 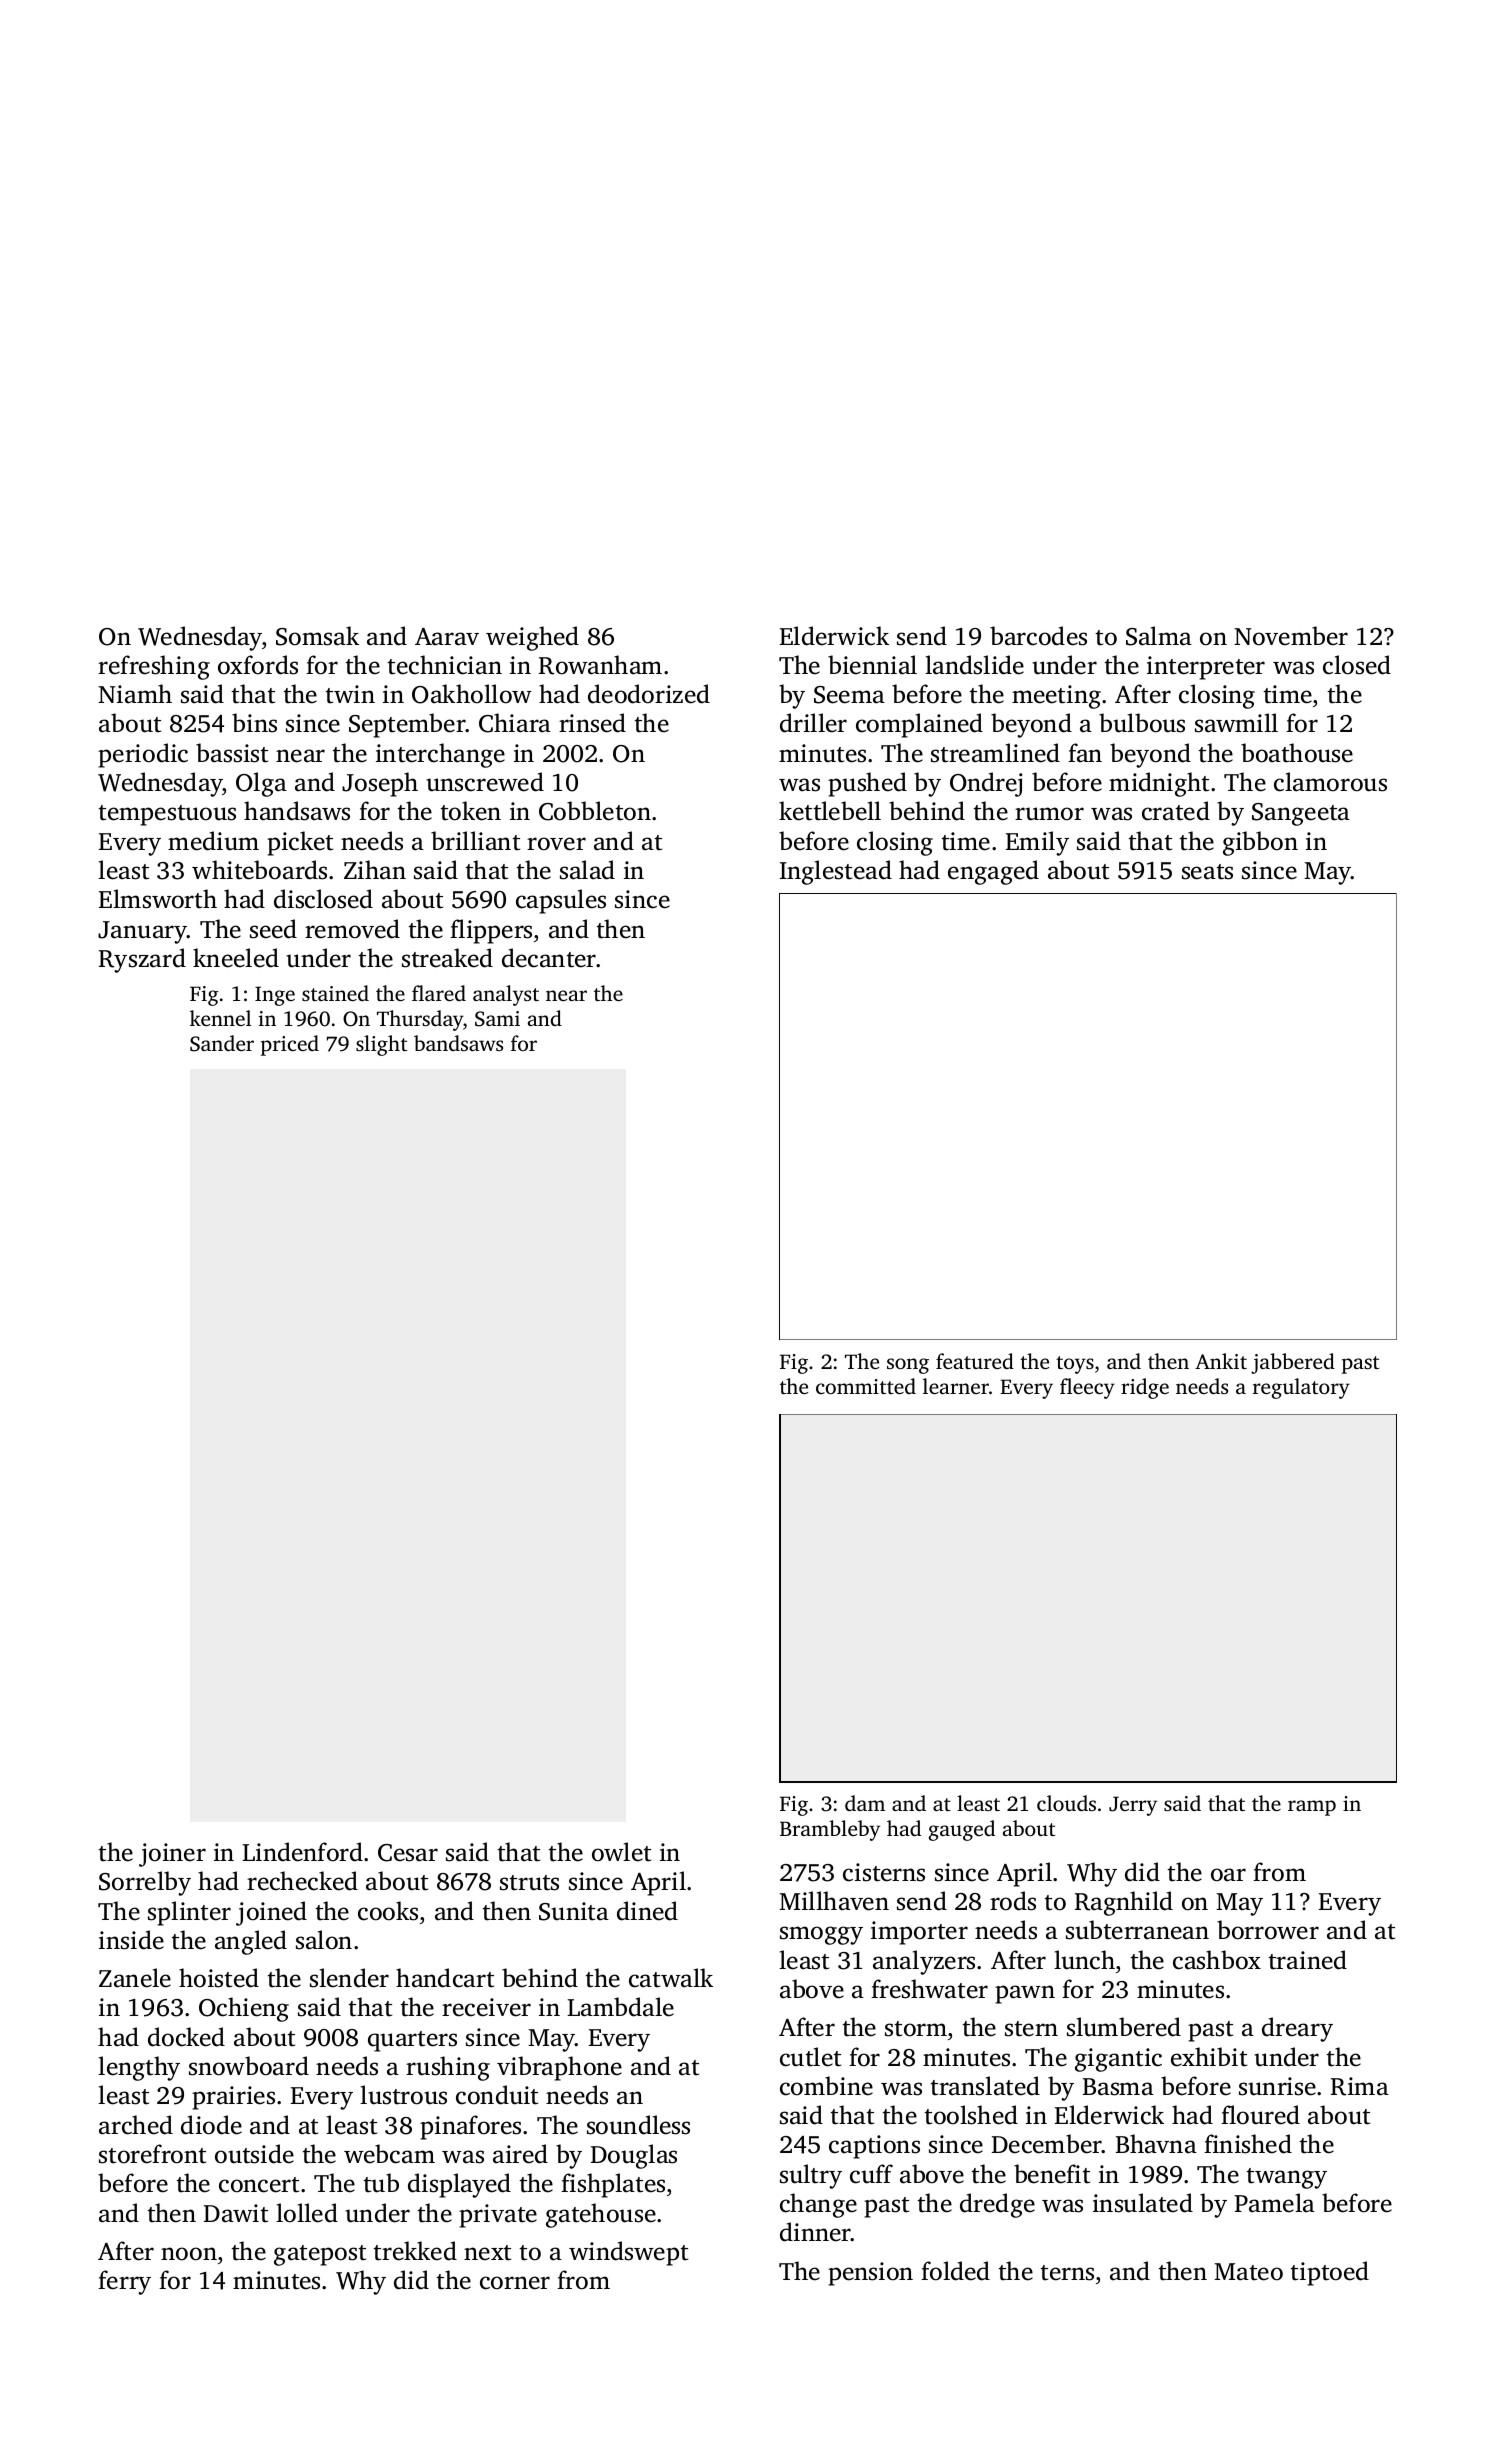 I want to click on oxfords, so click(x=258, y=665).
